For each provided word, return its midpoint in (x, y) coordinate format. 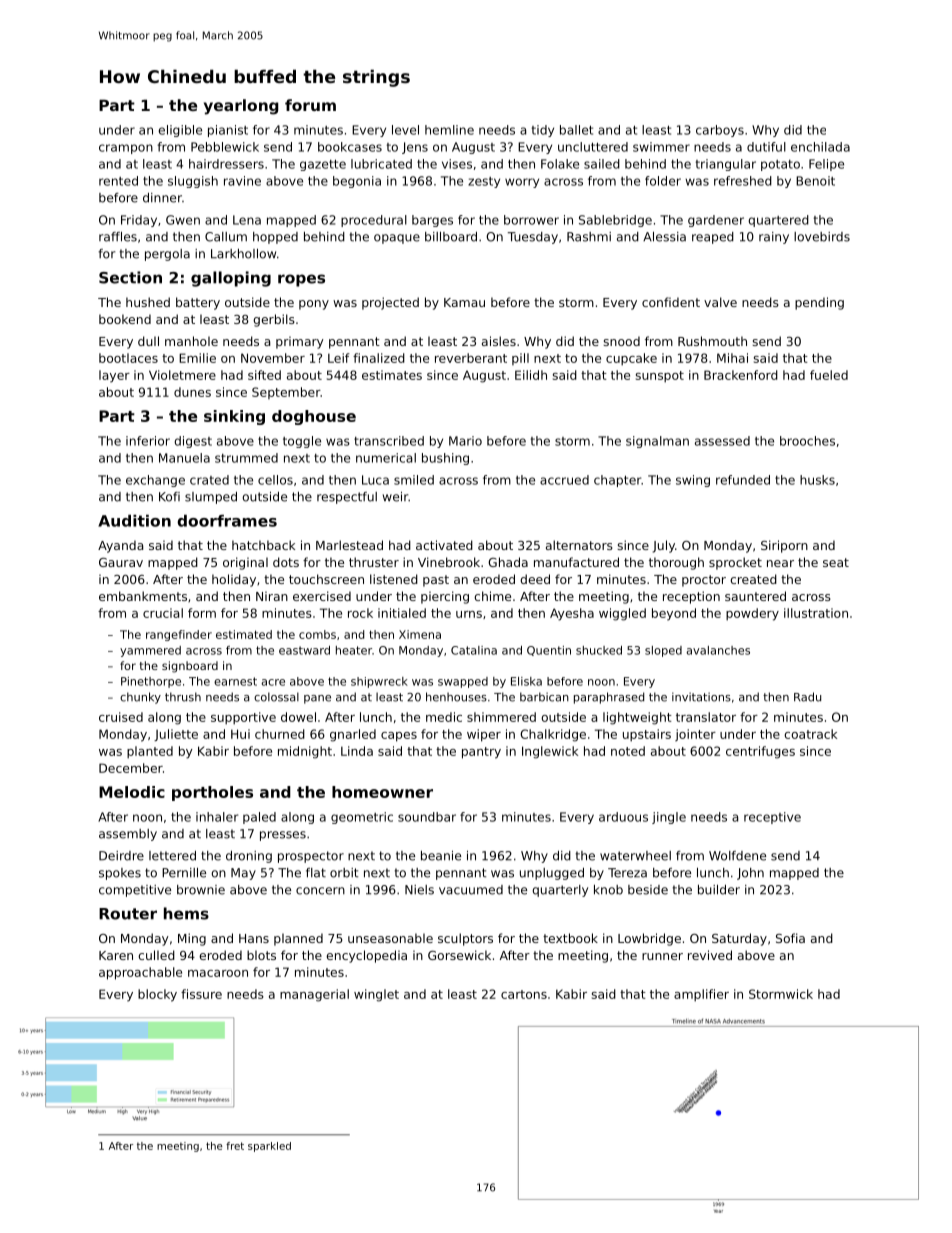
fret (235, 1146)
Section (130, 277)
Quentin (549, 651)
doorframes (227, 521)
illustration (816, 613)
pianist (228, 131)
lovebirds (822, 237)
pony (314, 305)
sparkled (269, 1147)
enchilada (820, 147)
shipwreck (379, 682)
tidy (543, 131)
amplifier (701, 995)
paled (259, 818)
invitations (701, 697)
